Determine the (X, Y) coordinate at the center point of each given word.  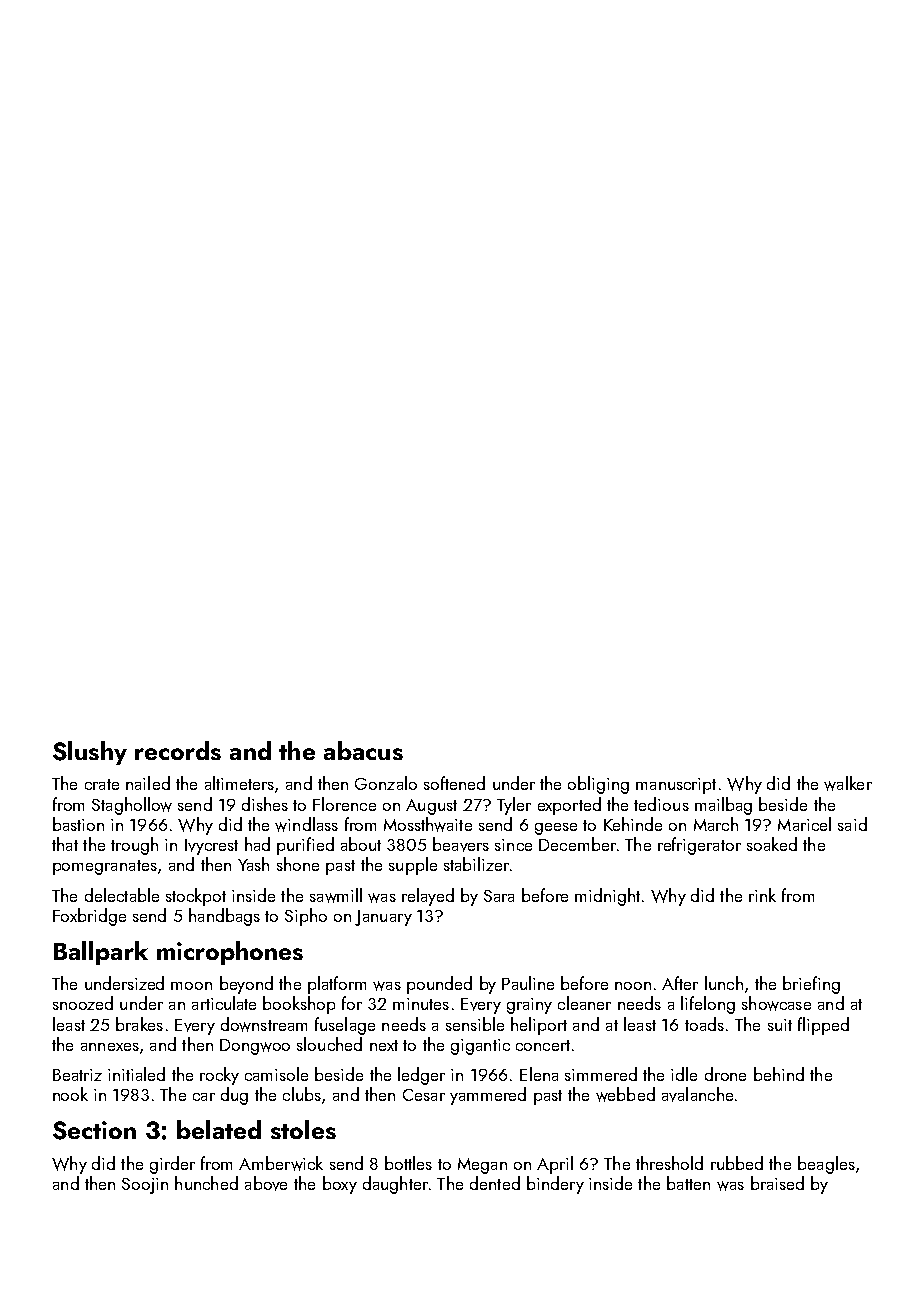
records (178, 750)
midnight (607, 897)
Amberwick (281, 1163)
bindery (555, 1185)
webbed (625, 1094)
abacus (363, 750)
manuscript (676, 786)
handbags (224, 917)
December (577, 844)
